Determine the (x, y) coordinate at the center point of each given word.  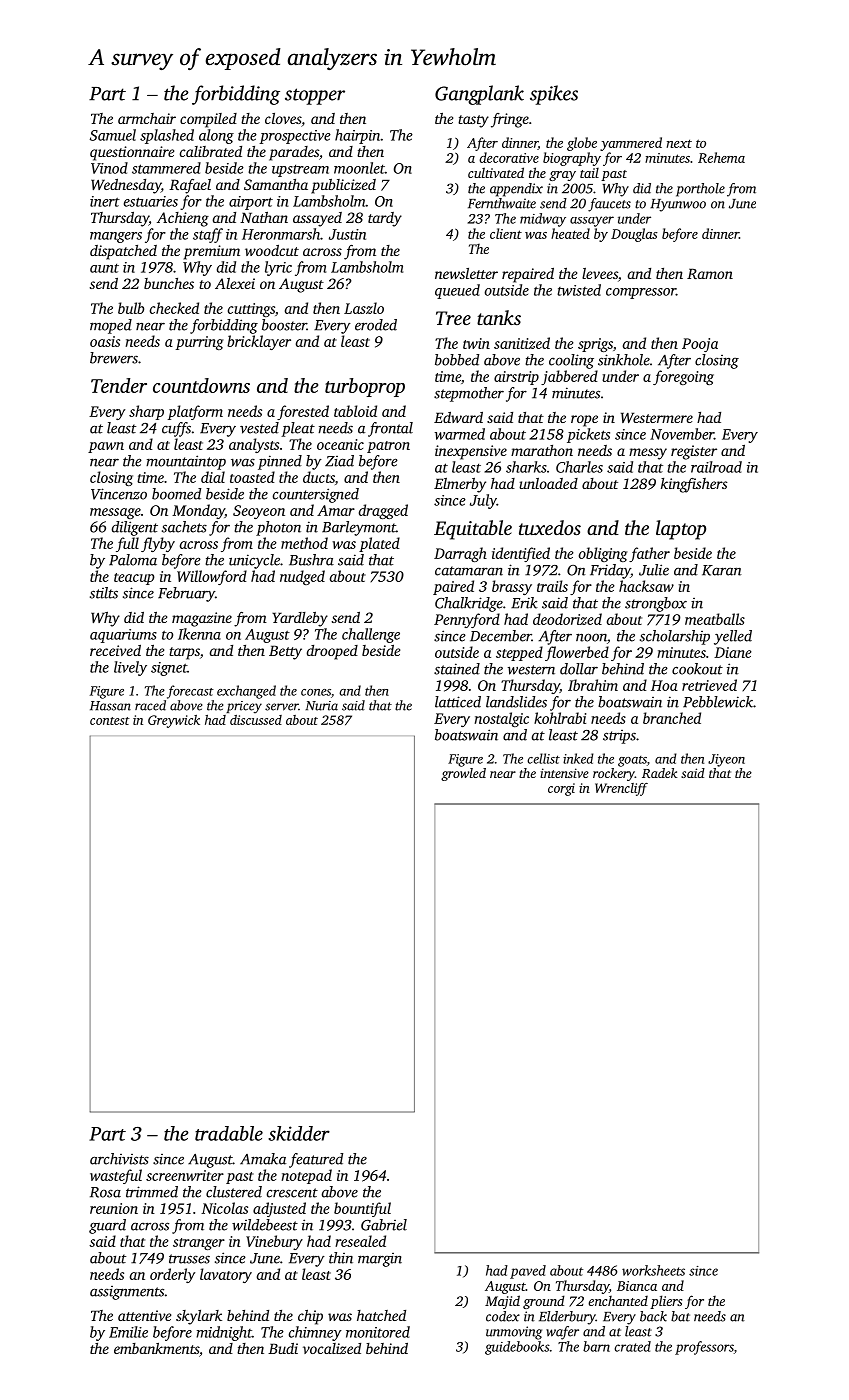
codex (503, 1316)
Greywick (174, 721)
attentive (144, 1315)
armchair (147, 118)
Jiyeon (726, 760)
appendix (516, 190)
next (679, 143)
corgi (561, 789)
